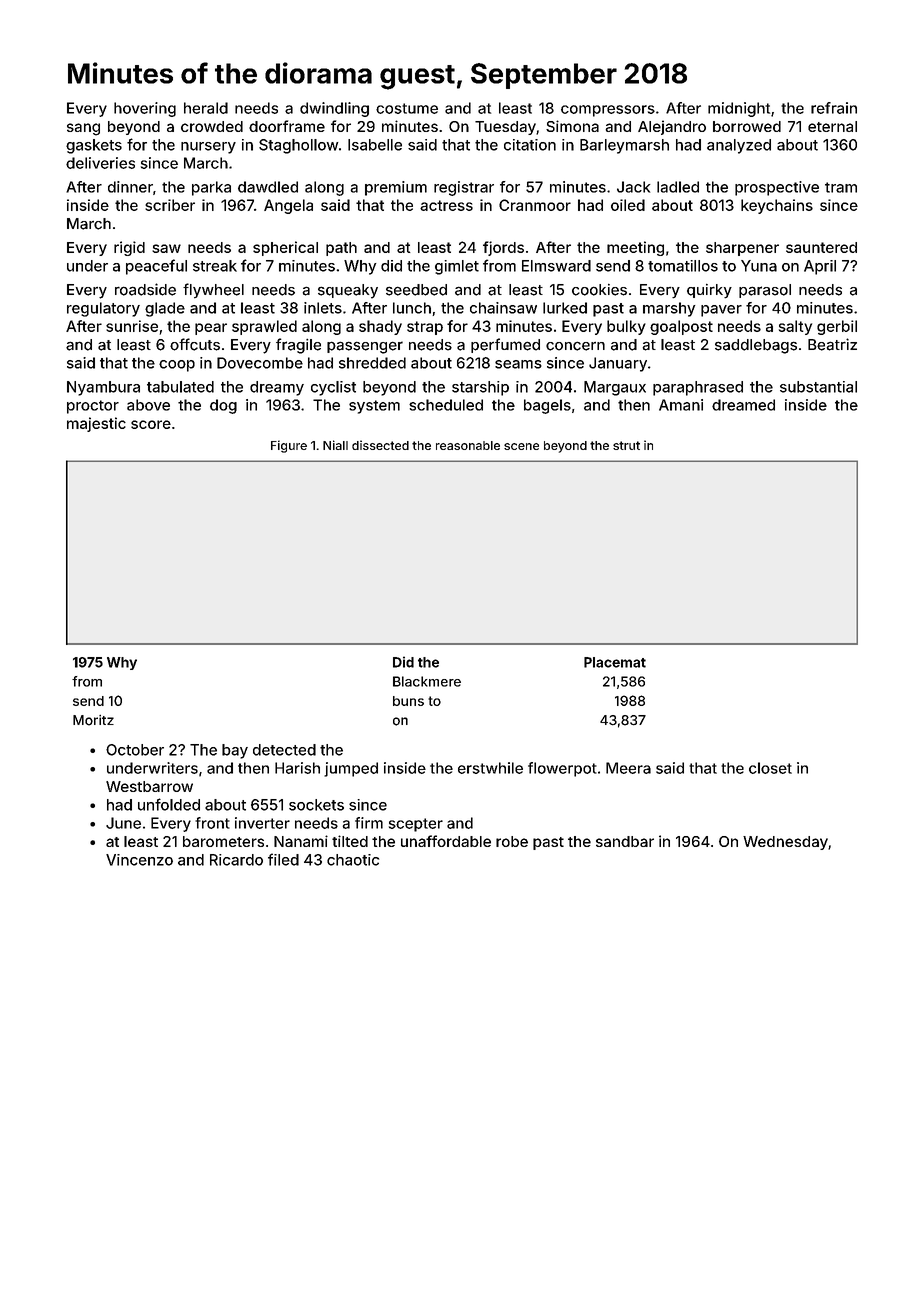 The image size is (924, 1308). What do you see at coordinates (149, 786) in the screenshot?
I see `Westbarrow` at bounding box center [149, 786].
